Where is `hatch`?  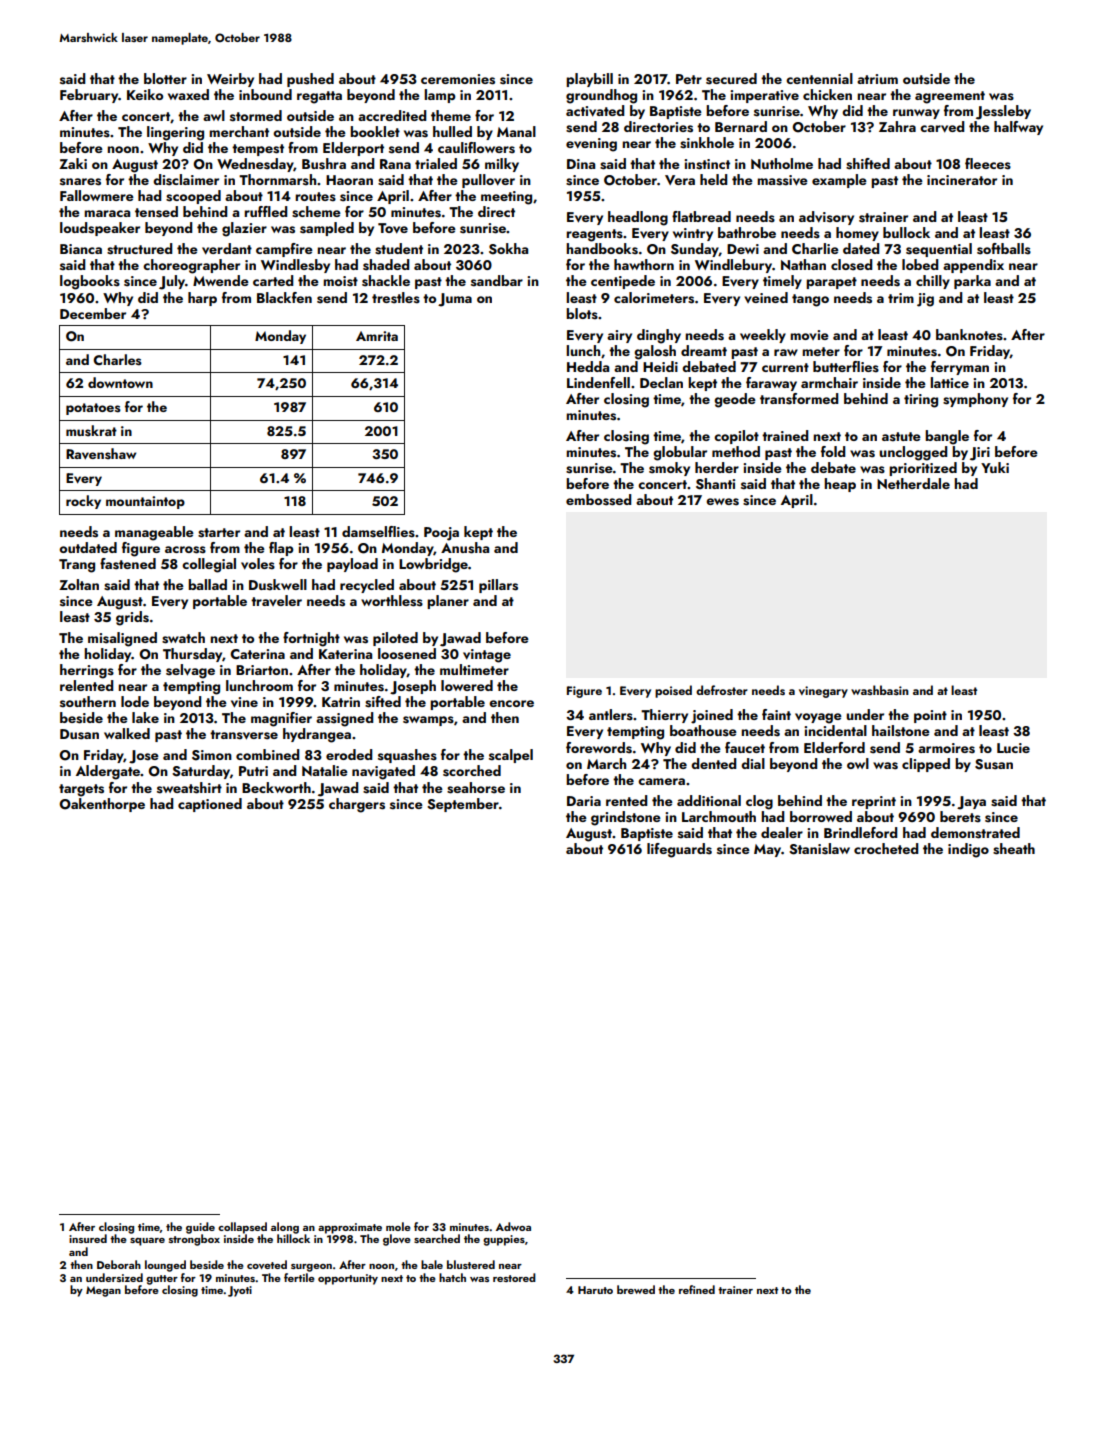 hatch is located at coordinates (452, 1277).
